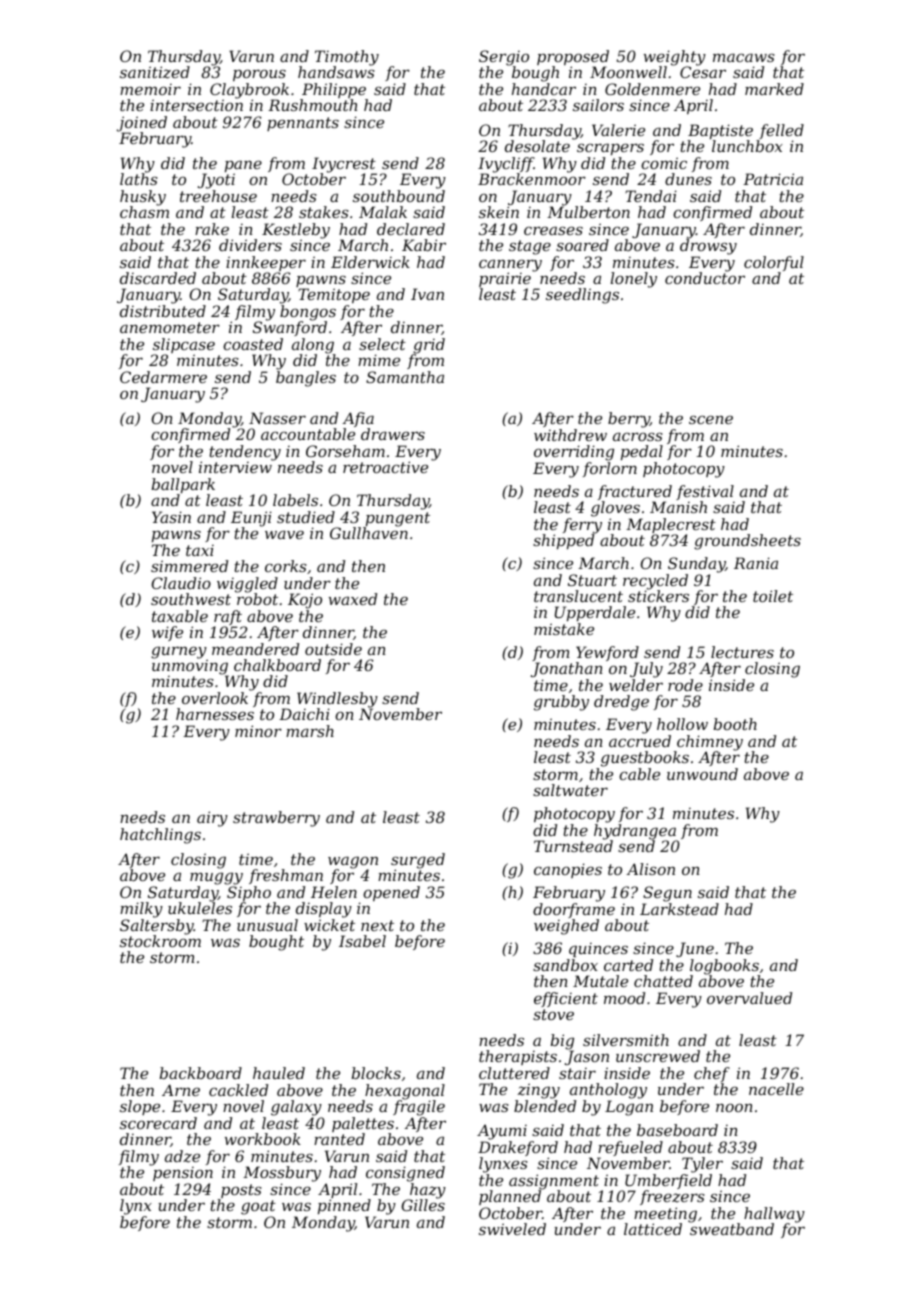  What do you see at coordinates (650, 869) in the screenshot?
I see `Alison` at bounding box center [650, 869].
